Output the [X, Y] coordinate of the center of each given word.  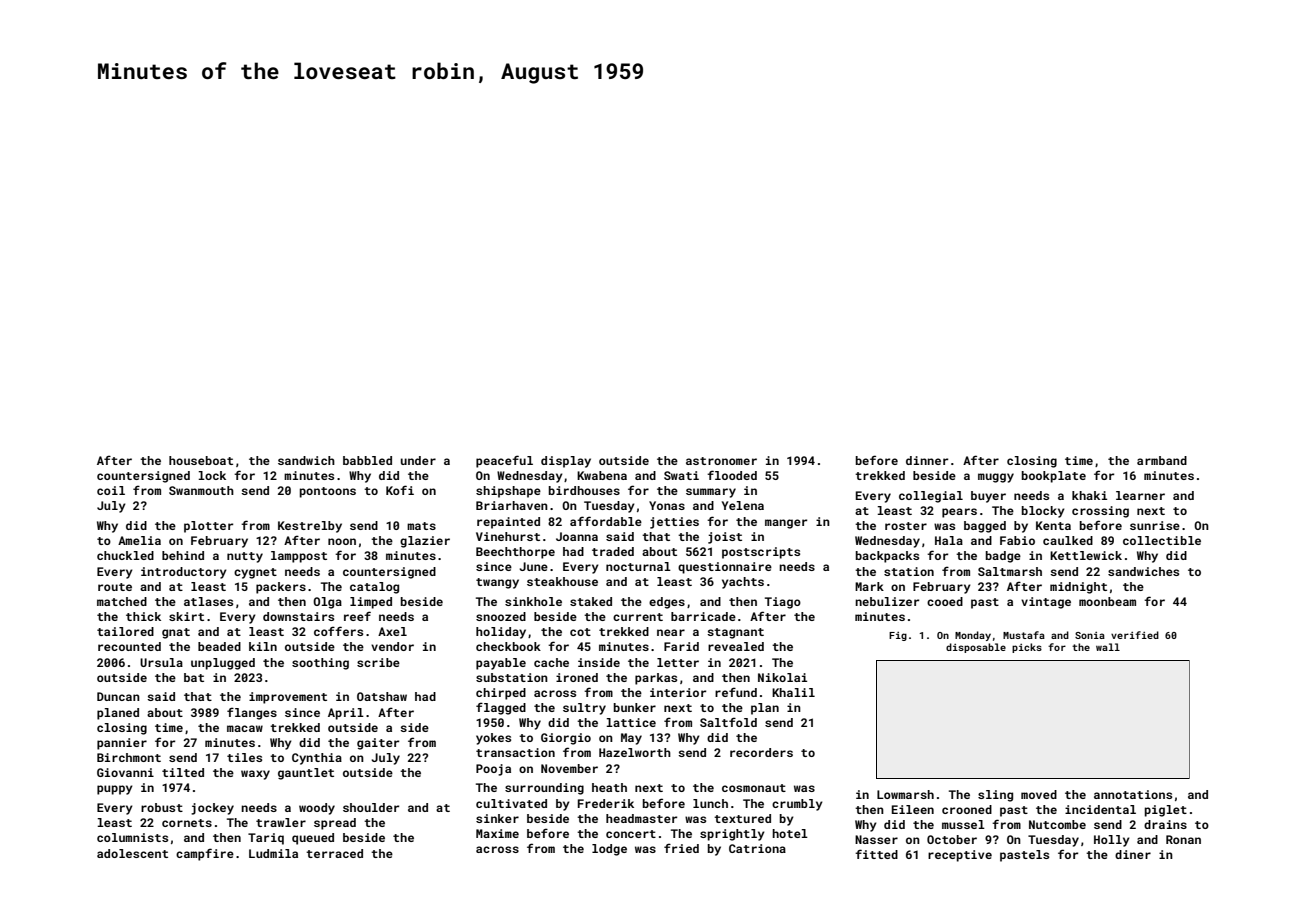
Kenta [1053, 525]
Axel [392, 631]
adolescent [132, 853]
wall [1108, 647]
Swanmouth [201, 490]
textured [742, 818]
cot [580, 632]
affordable [606, 521]
